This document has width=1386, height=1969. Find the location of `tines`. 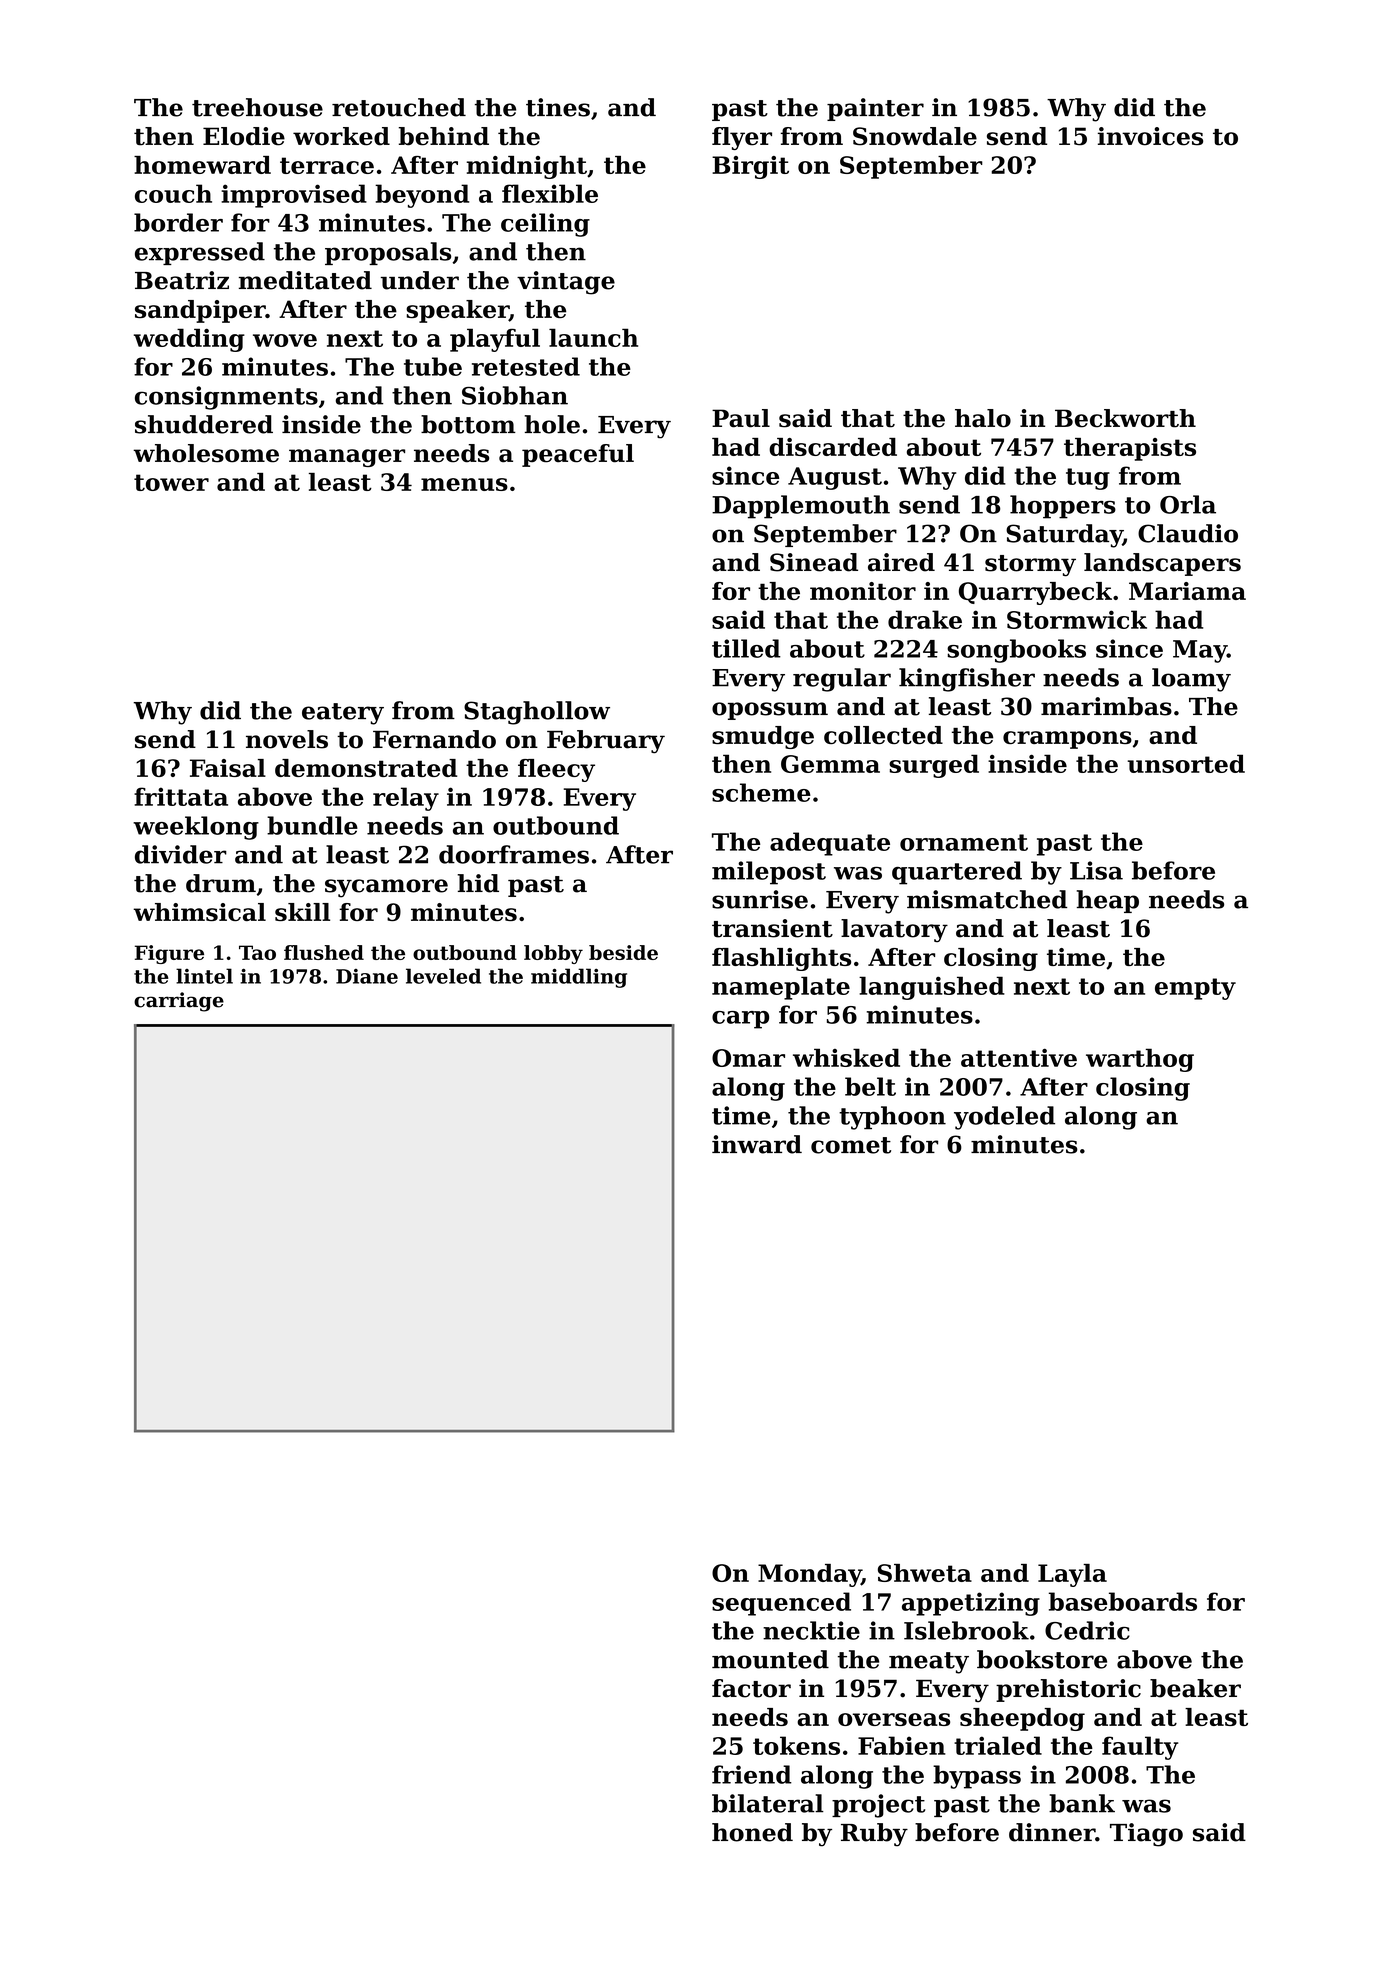

tines is located at coordinates (558, 107).
